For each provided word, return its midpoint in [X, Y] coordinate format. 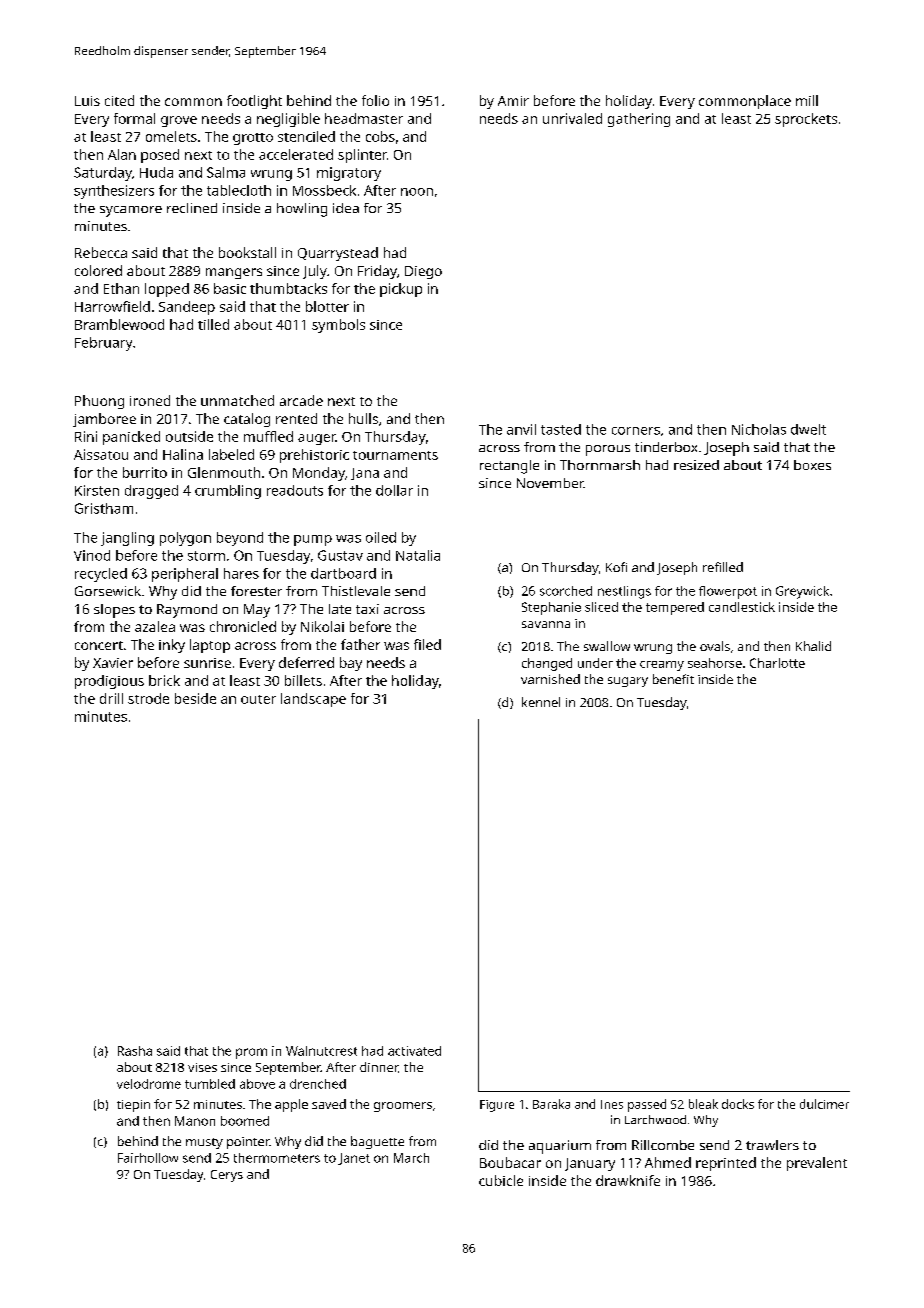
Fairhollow [148, 1158]
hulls [363, 418]
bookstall [247, 252]
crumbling [228, 492]
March [411, 1158]
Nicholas [759, 429]
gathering [639, 120]
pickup [401, 290]
